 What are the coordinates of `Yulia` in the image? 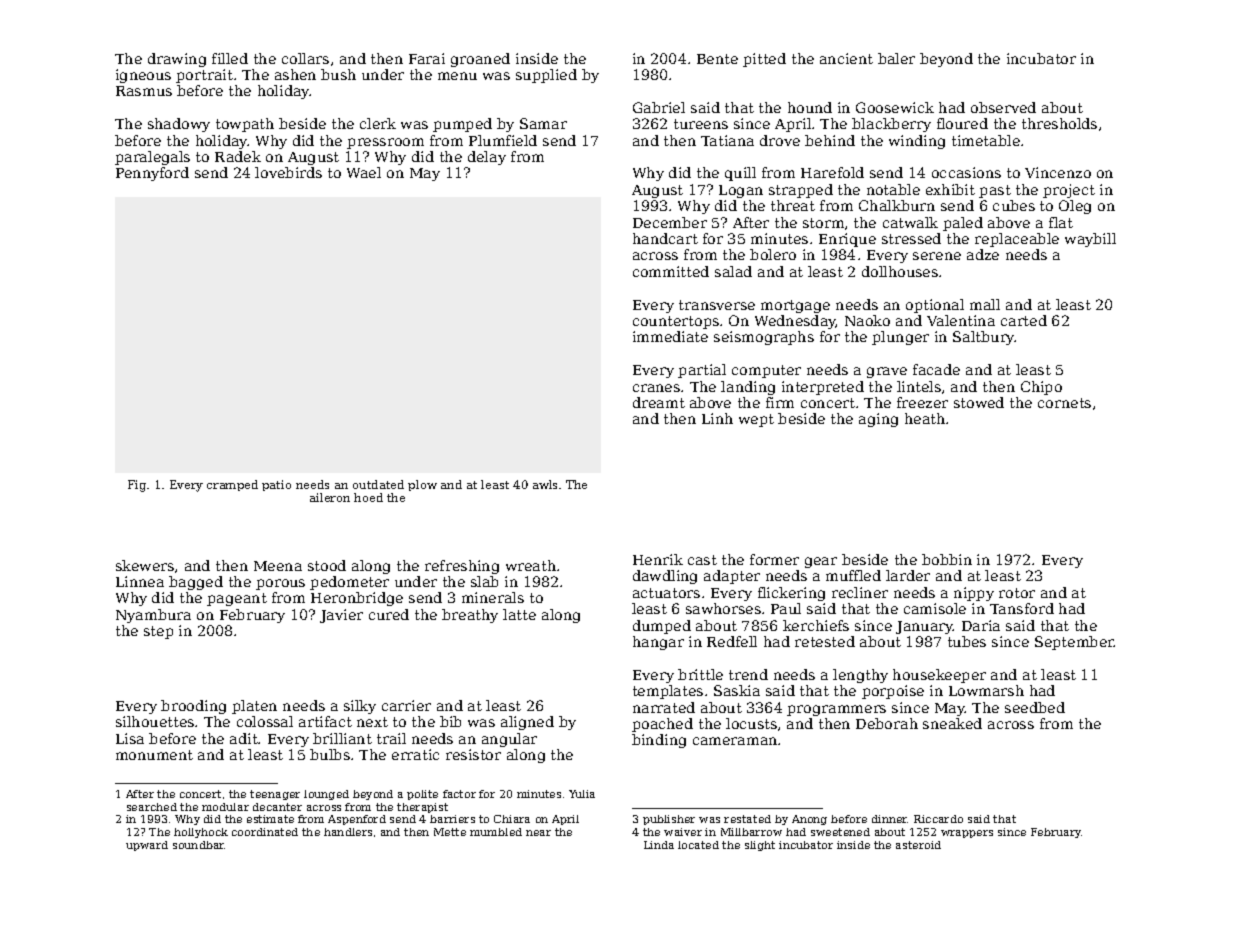 It's located at (582, 794).
